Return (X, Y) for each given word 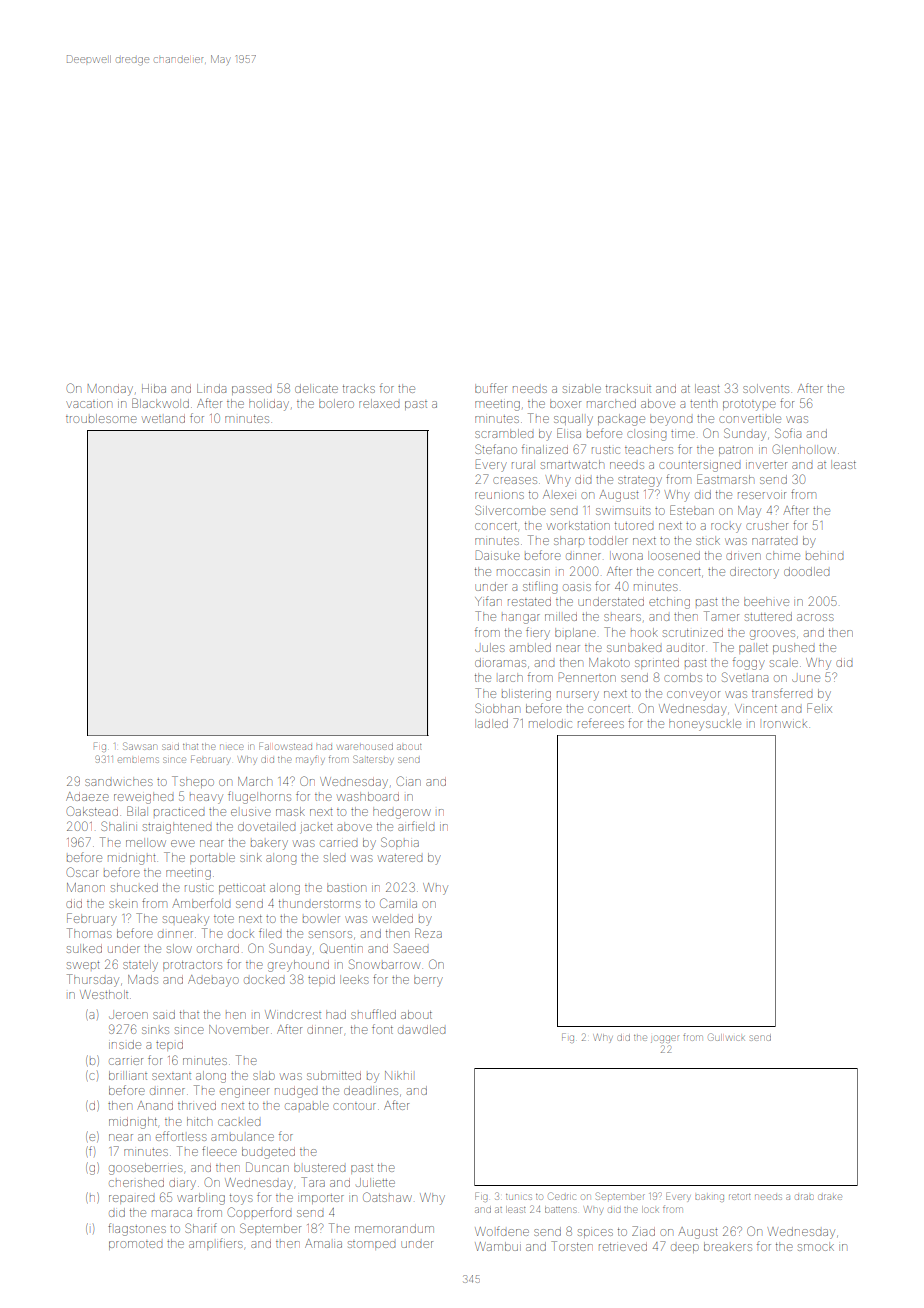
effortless (181, 1136)
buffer (491, 388)
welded (392, 918)
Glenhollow (804, 449)
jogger (665, 1039)
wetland (163, 419)
